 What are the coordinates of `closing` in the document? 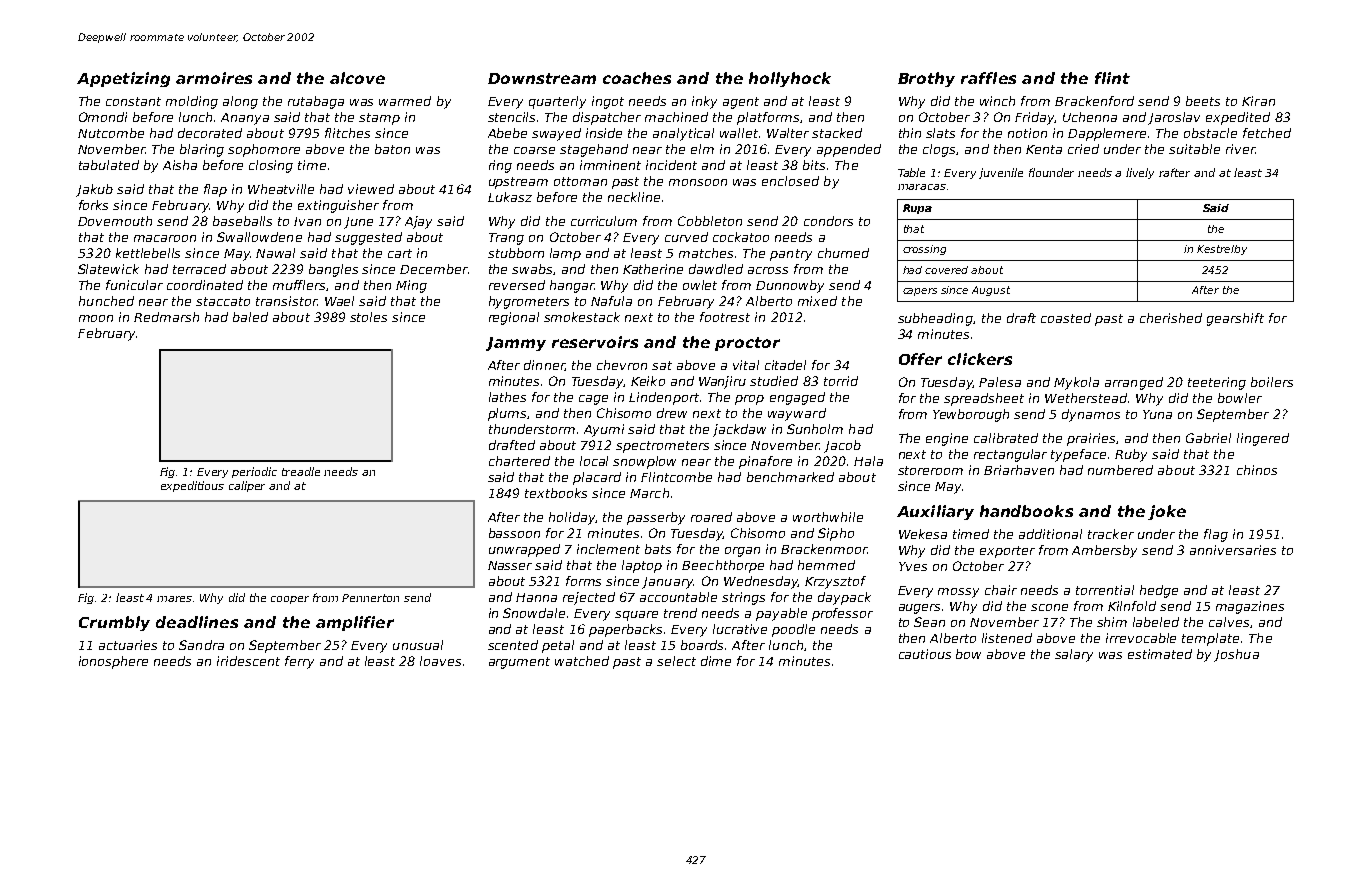 It's located at (271, 166).
